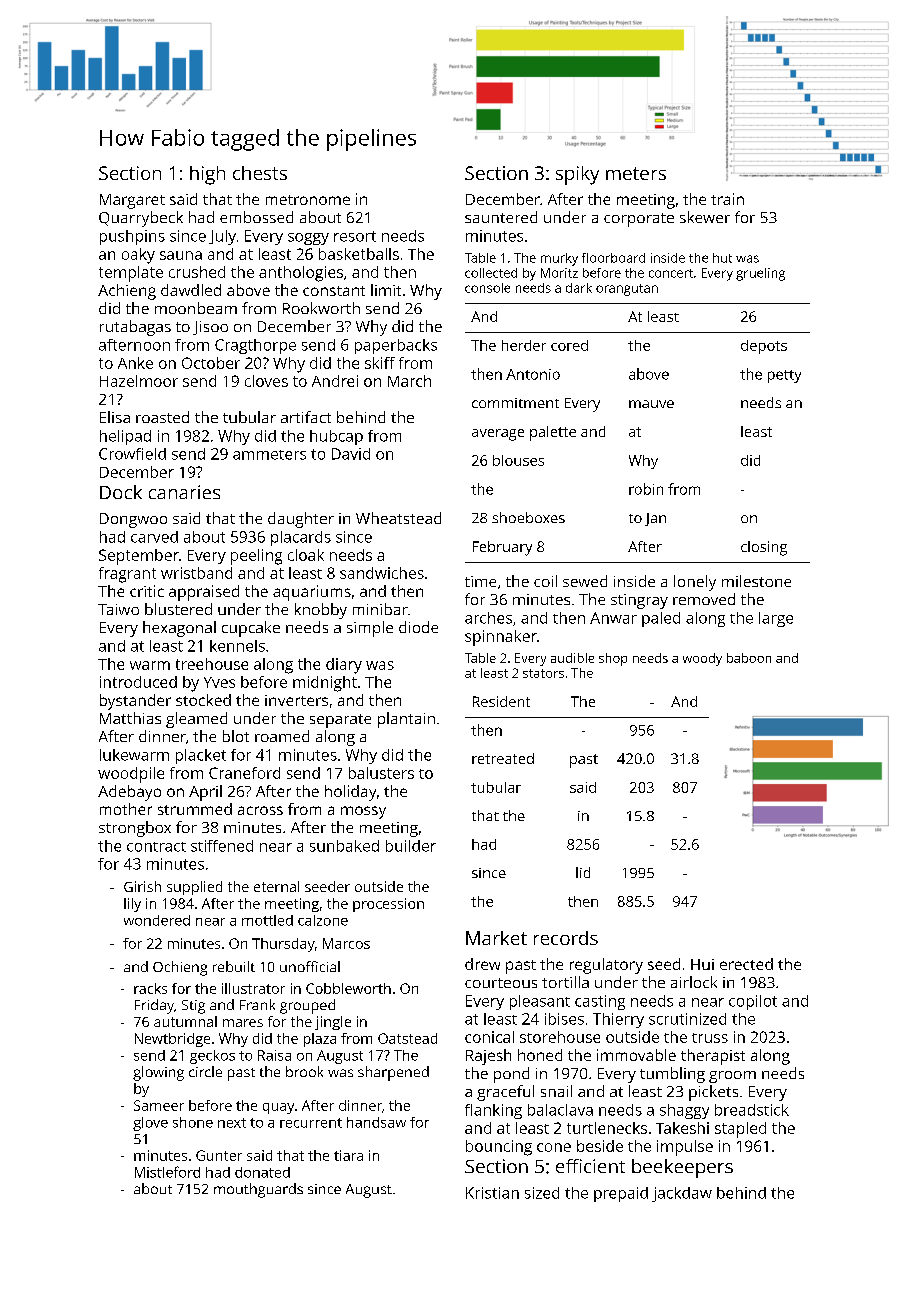 The height and width of the screenshot is (1316, 908). What do you see at coordinates (682, 1194) in the screenshot?
I see `jackdaw` at bounding box center [682, 1194].
